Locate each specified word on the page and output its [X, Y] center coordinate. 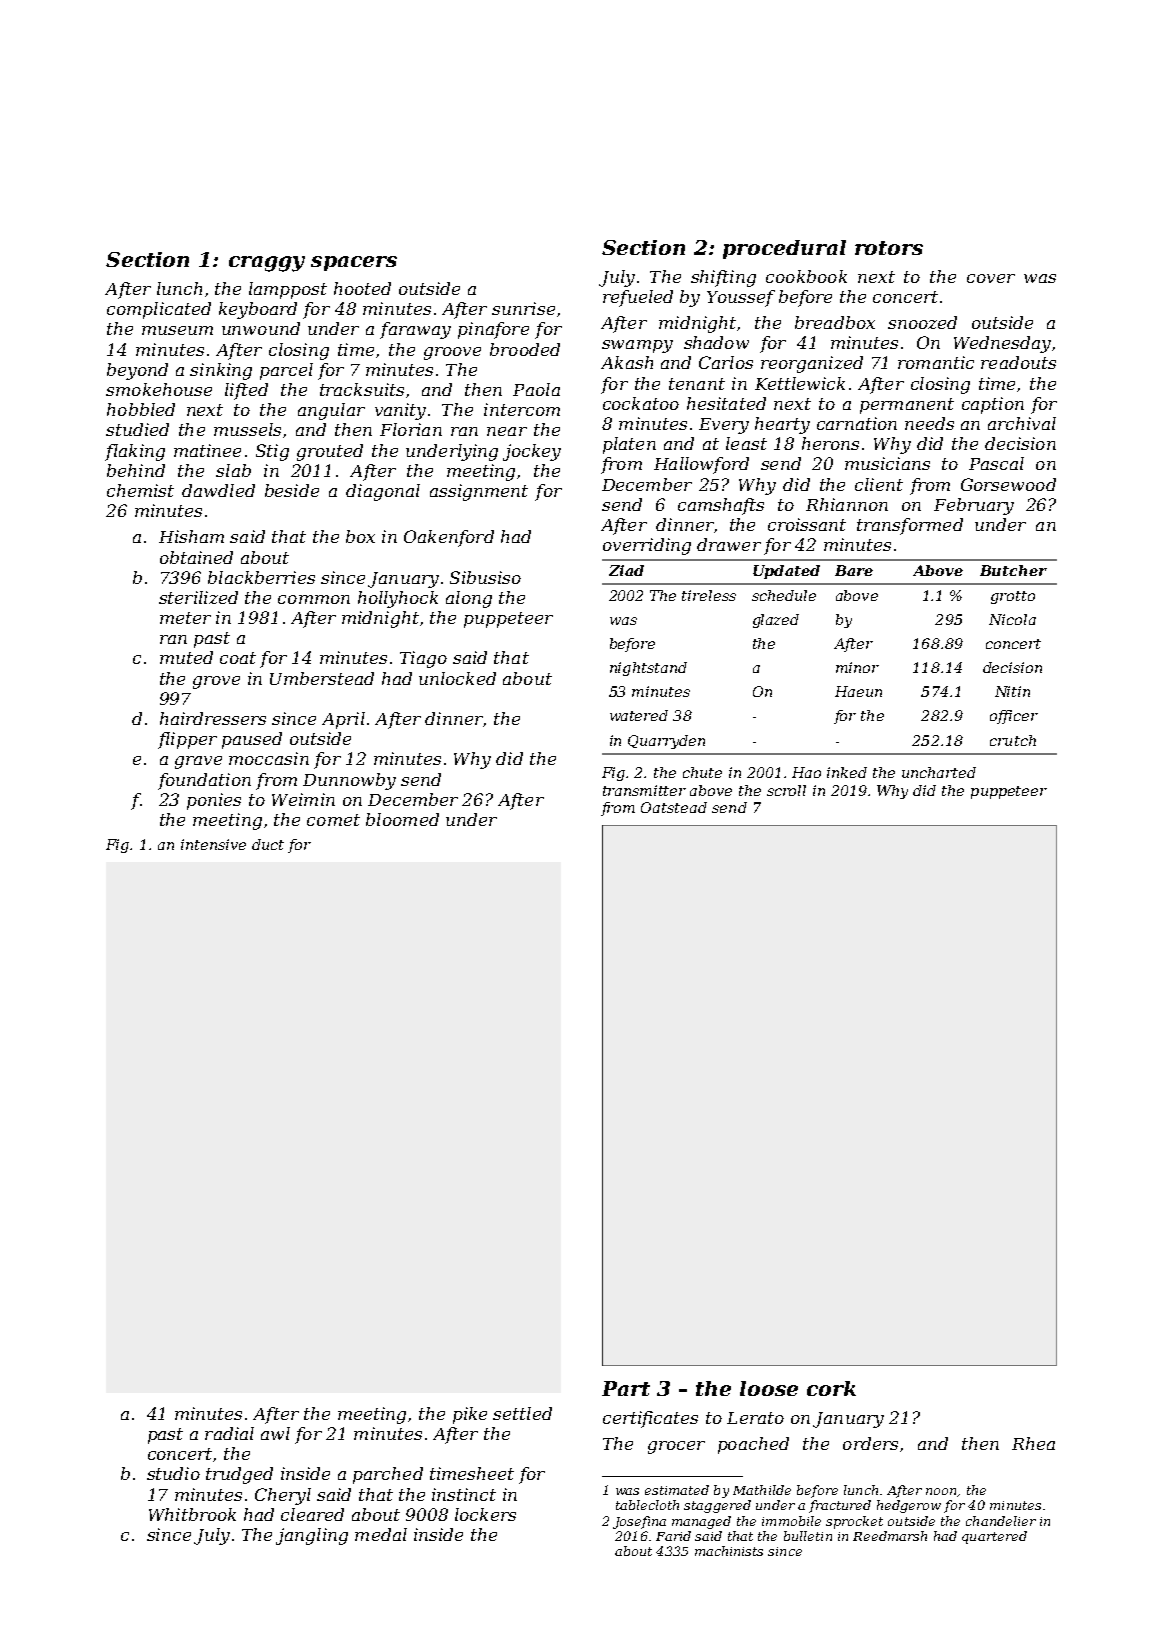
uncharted [939, 772]
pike [470, 1415]
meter [185, 618]
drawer [729, 544]
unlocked [457, 678]
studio [173, 1473]
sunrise [523, 308]
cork [831, 1388]
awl [275, 1433]
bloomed [402, 819]
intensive [213, 844]
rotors [889, 248]
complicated [159, 310]
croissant [807, 524]
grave [198, 762]
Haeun [858, 691]
